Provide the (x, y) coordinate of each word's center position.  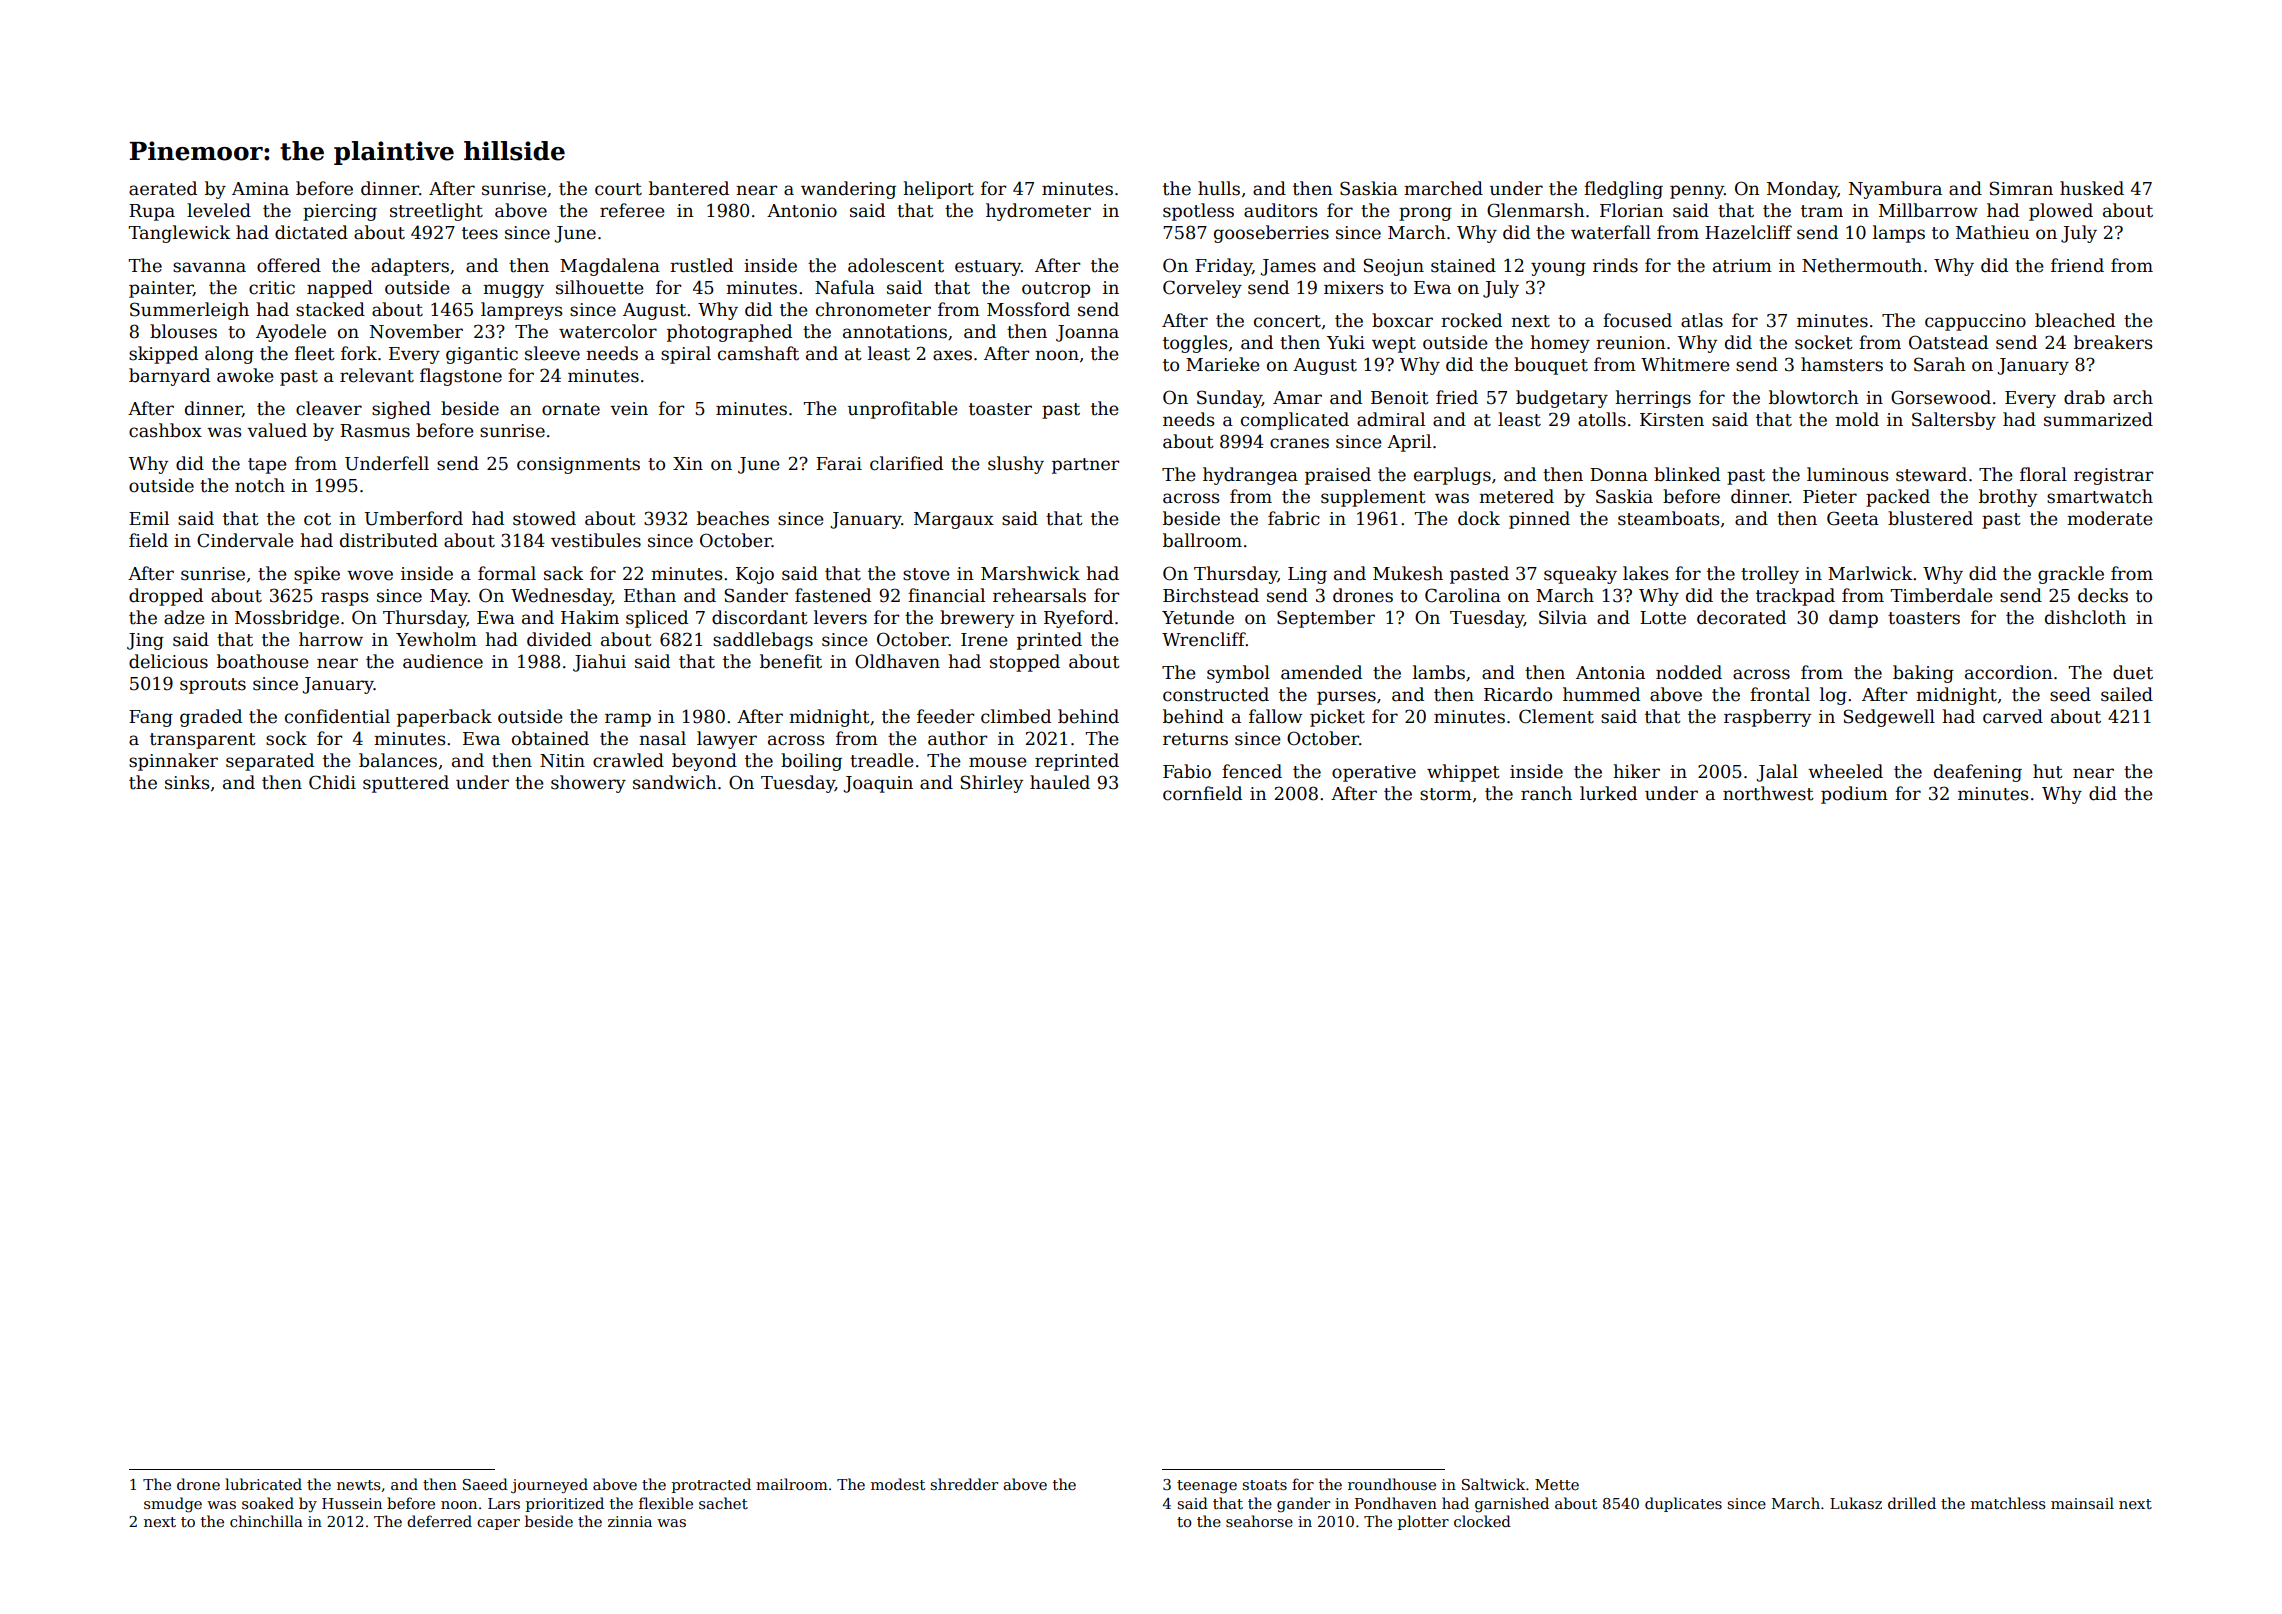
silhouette (600, 287)
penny (1697, 192)
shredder (964, 1484)
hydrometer (1038, 212)
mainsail (2082, 1503)
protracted (711, 1485)
